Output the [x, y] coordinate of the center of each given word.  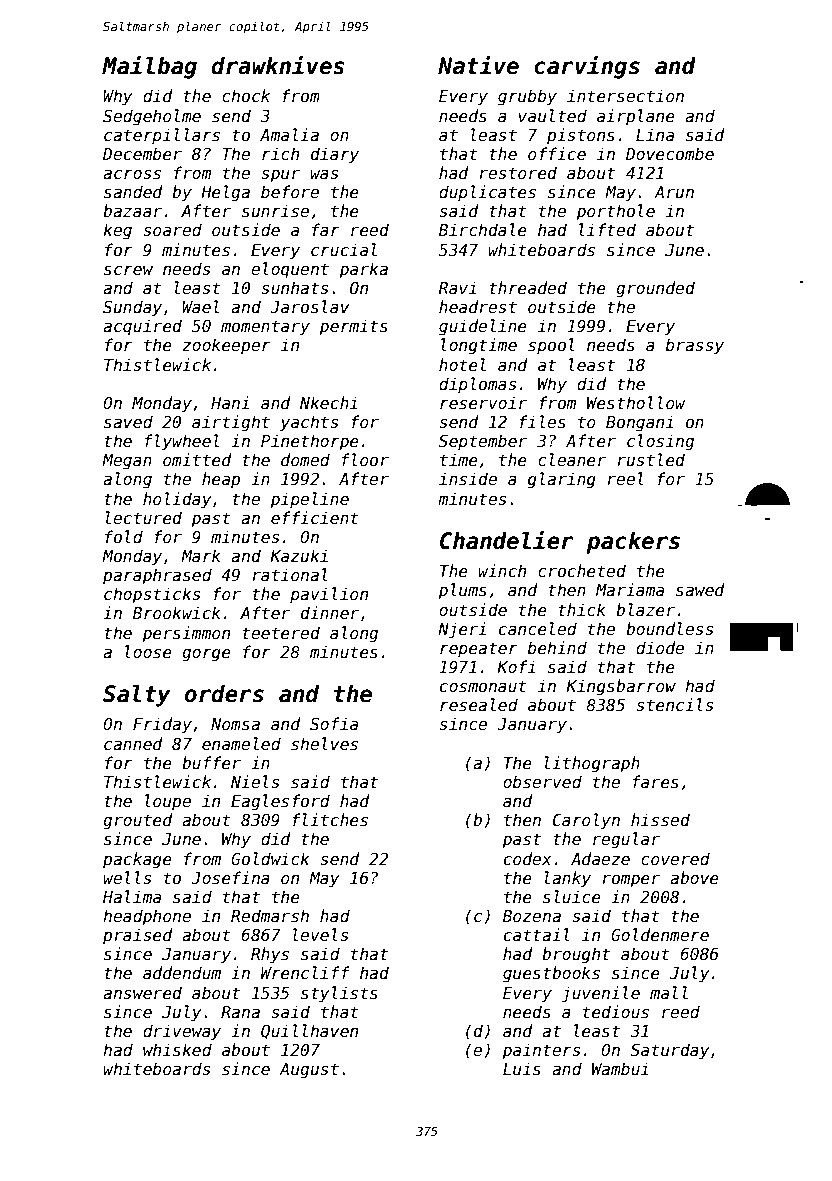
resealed [479, 704]
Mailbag [149, 67]
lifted [607, 229]
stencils [674, 705]
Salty [137, 696]
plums [462, 591]
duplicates [487, 193]
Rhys [270, 955]
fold [124, 536]
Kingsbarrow [621, 687]
